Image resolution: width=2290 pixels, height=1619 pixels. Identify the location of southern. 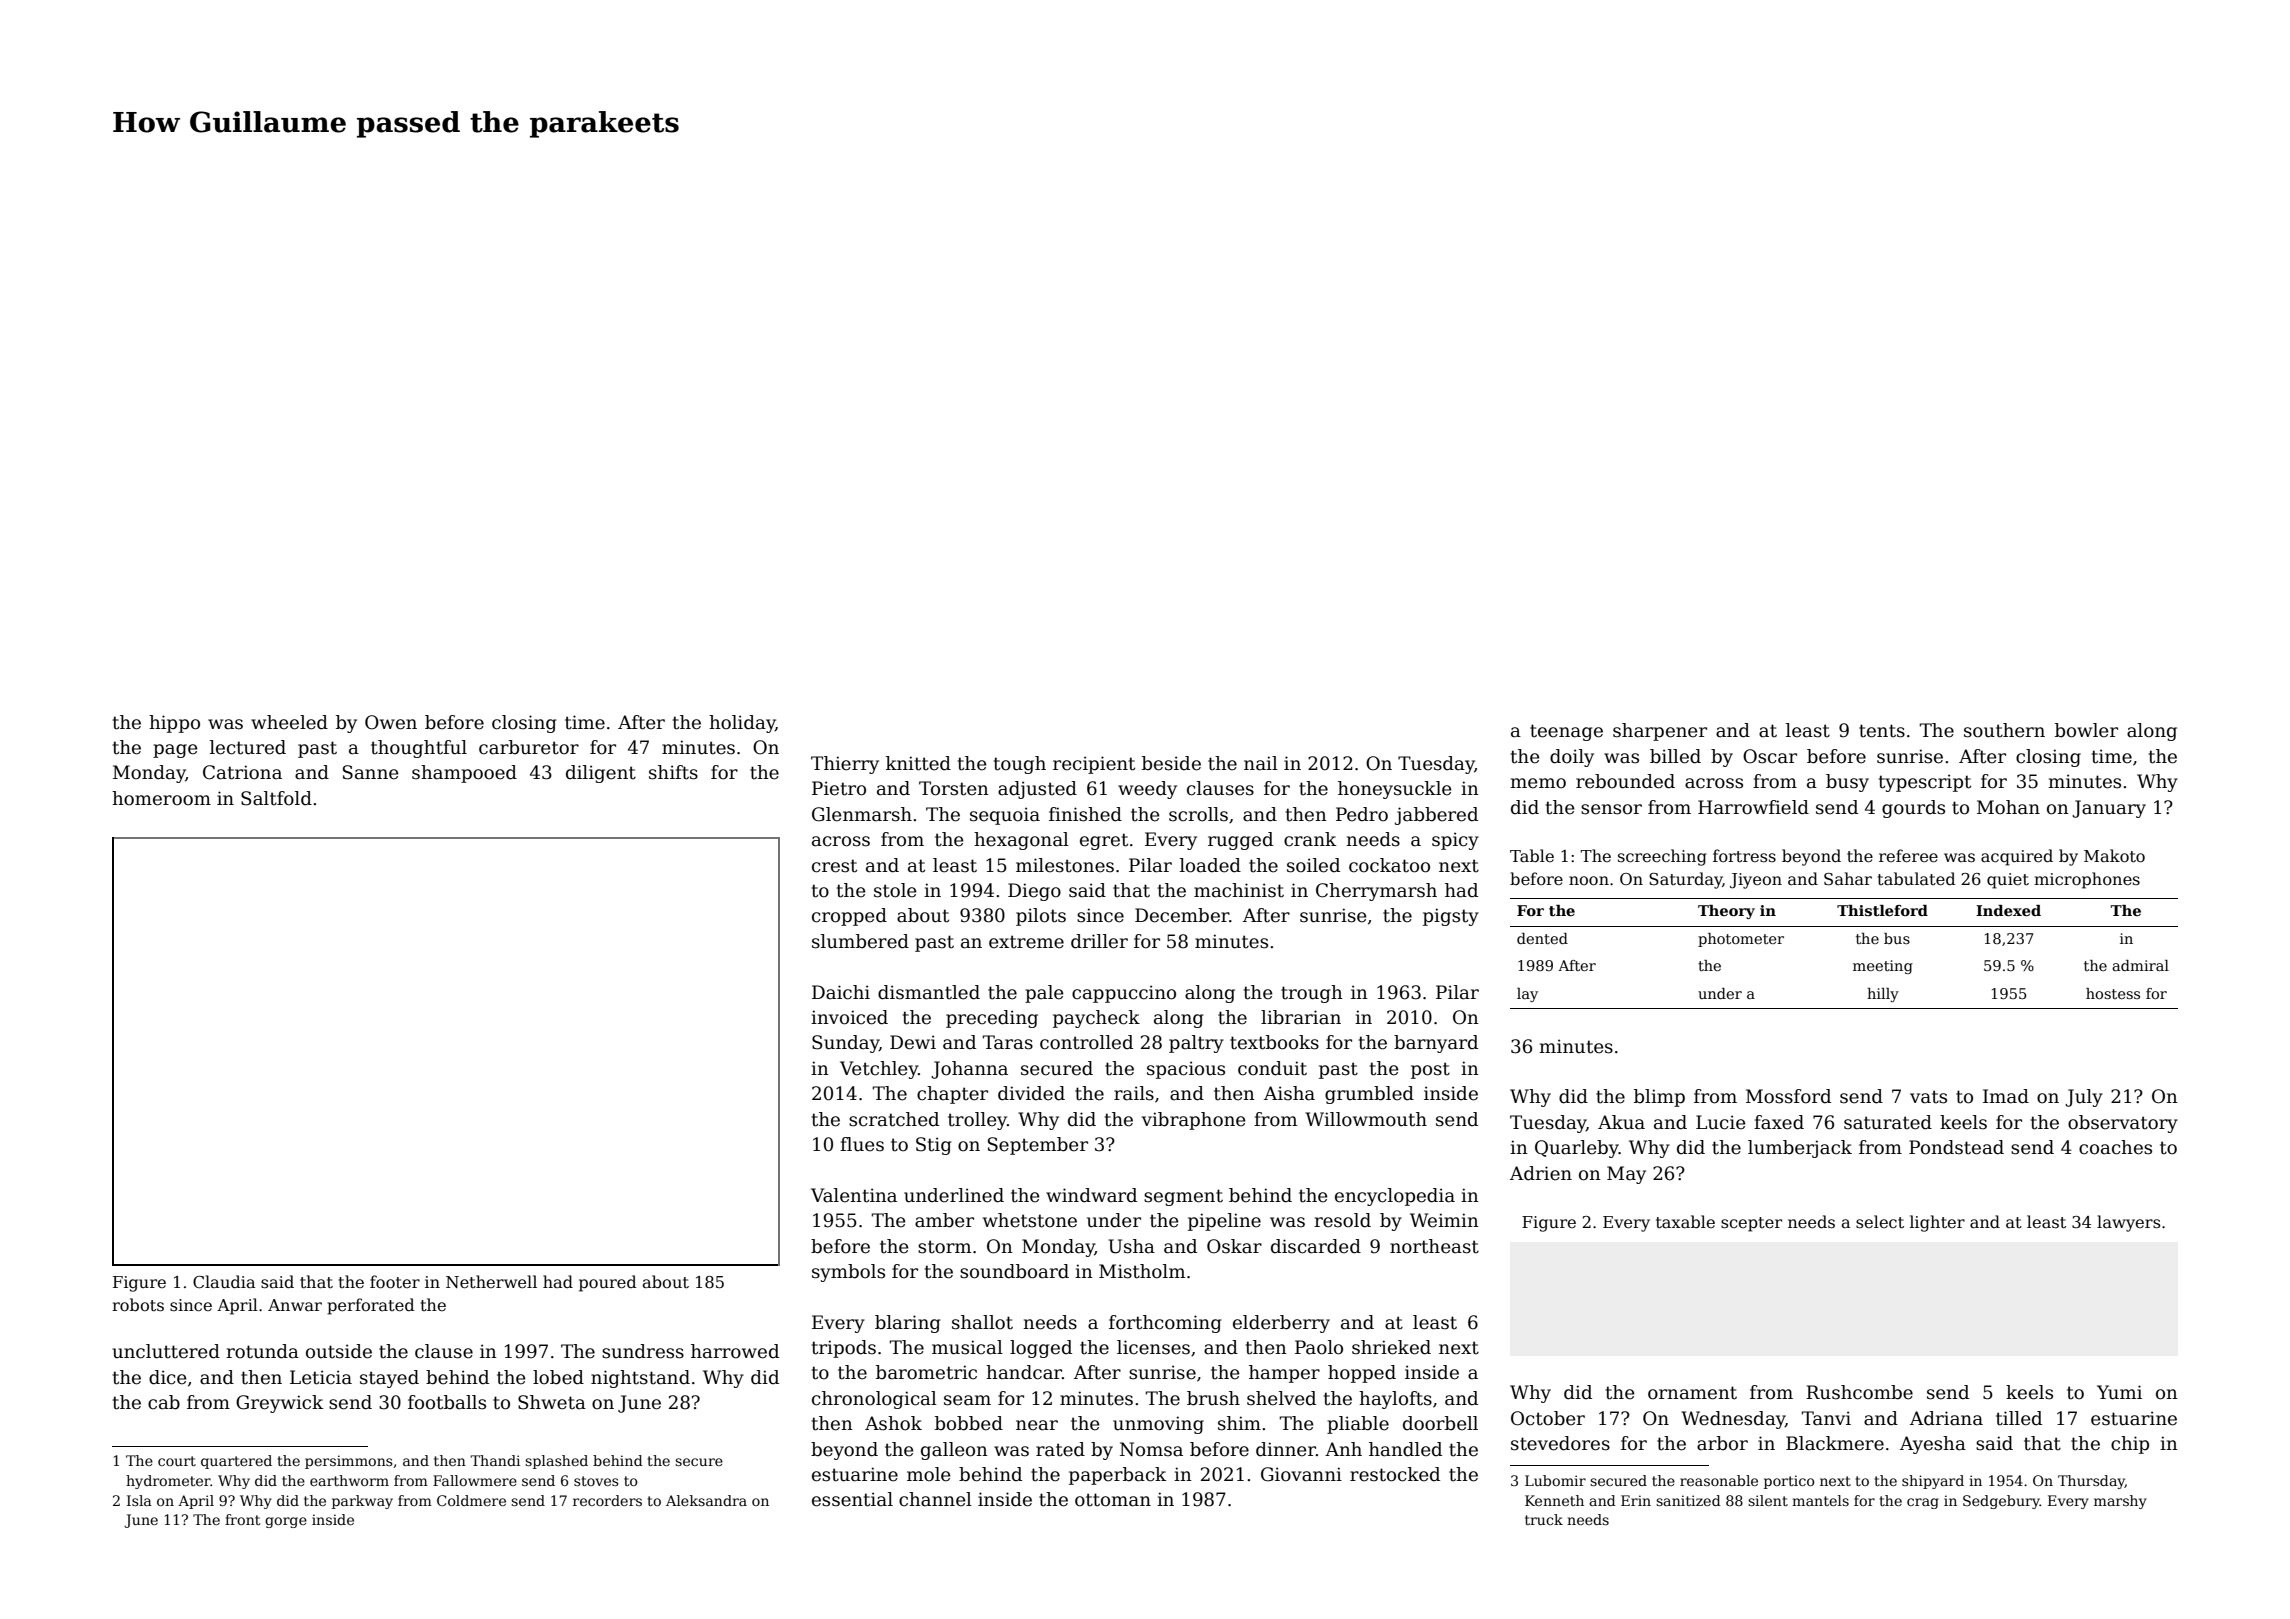
(2004, 730).
